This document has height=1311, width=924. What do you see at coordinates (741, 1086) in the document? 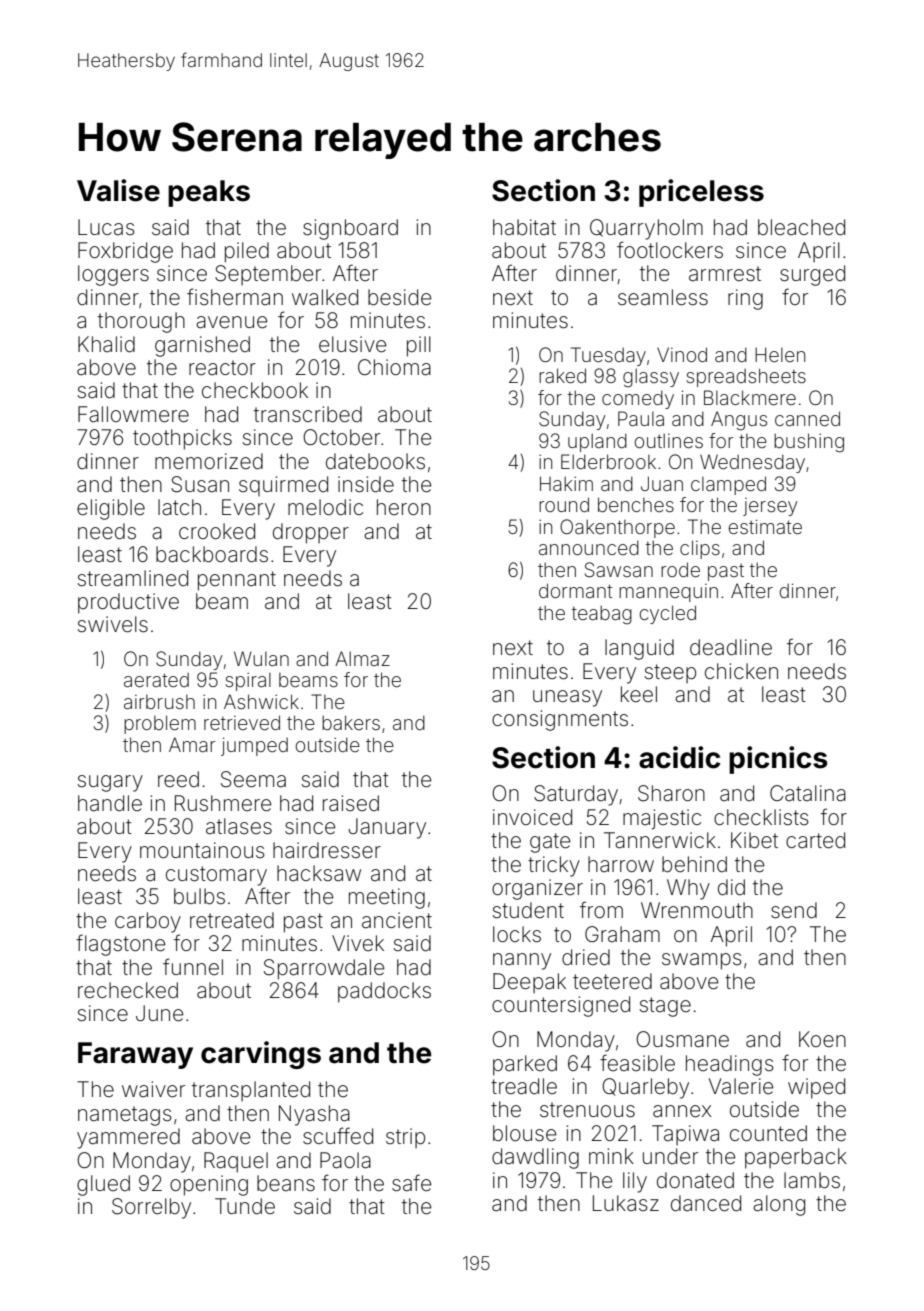
I see `Valerie` at bounding box center [741, 1086].
